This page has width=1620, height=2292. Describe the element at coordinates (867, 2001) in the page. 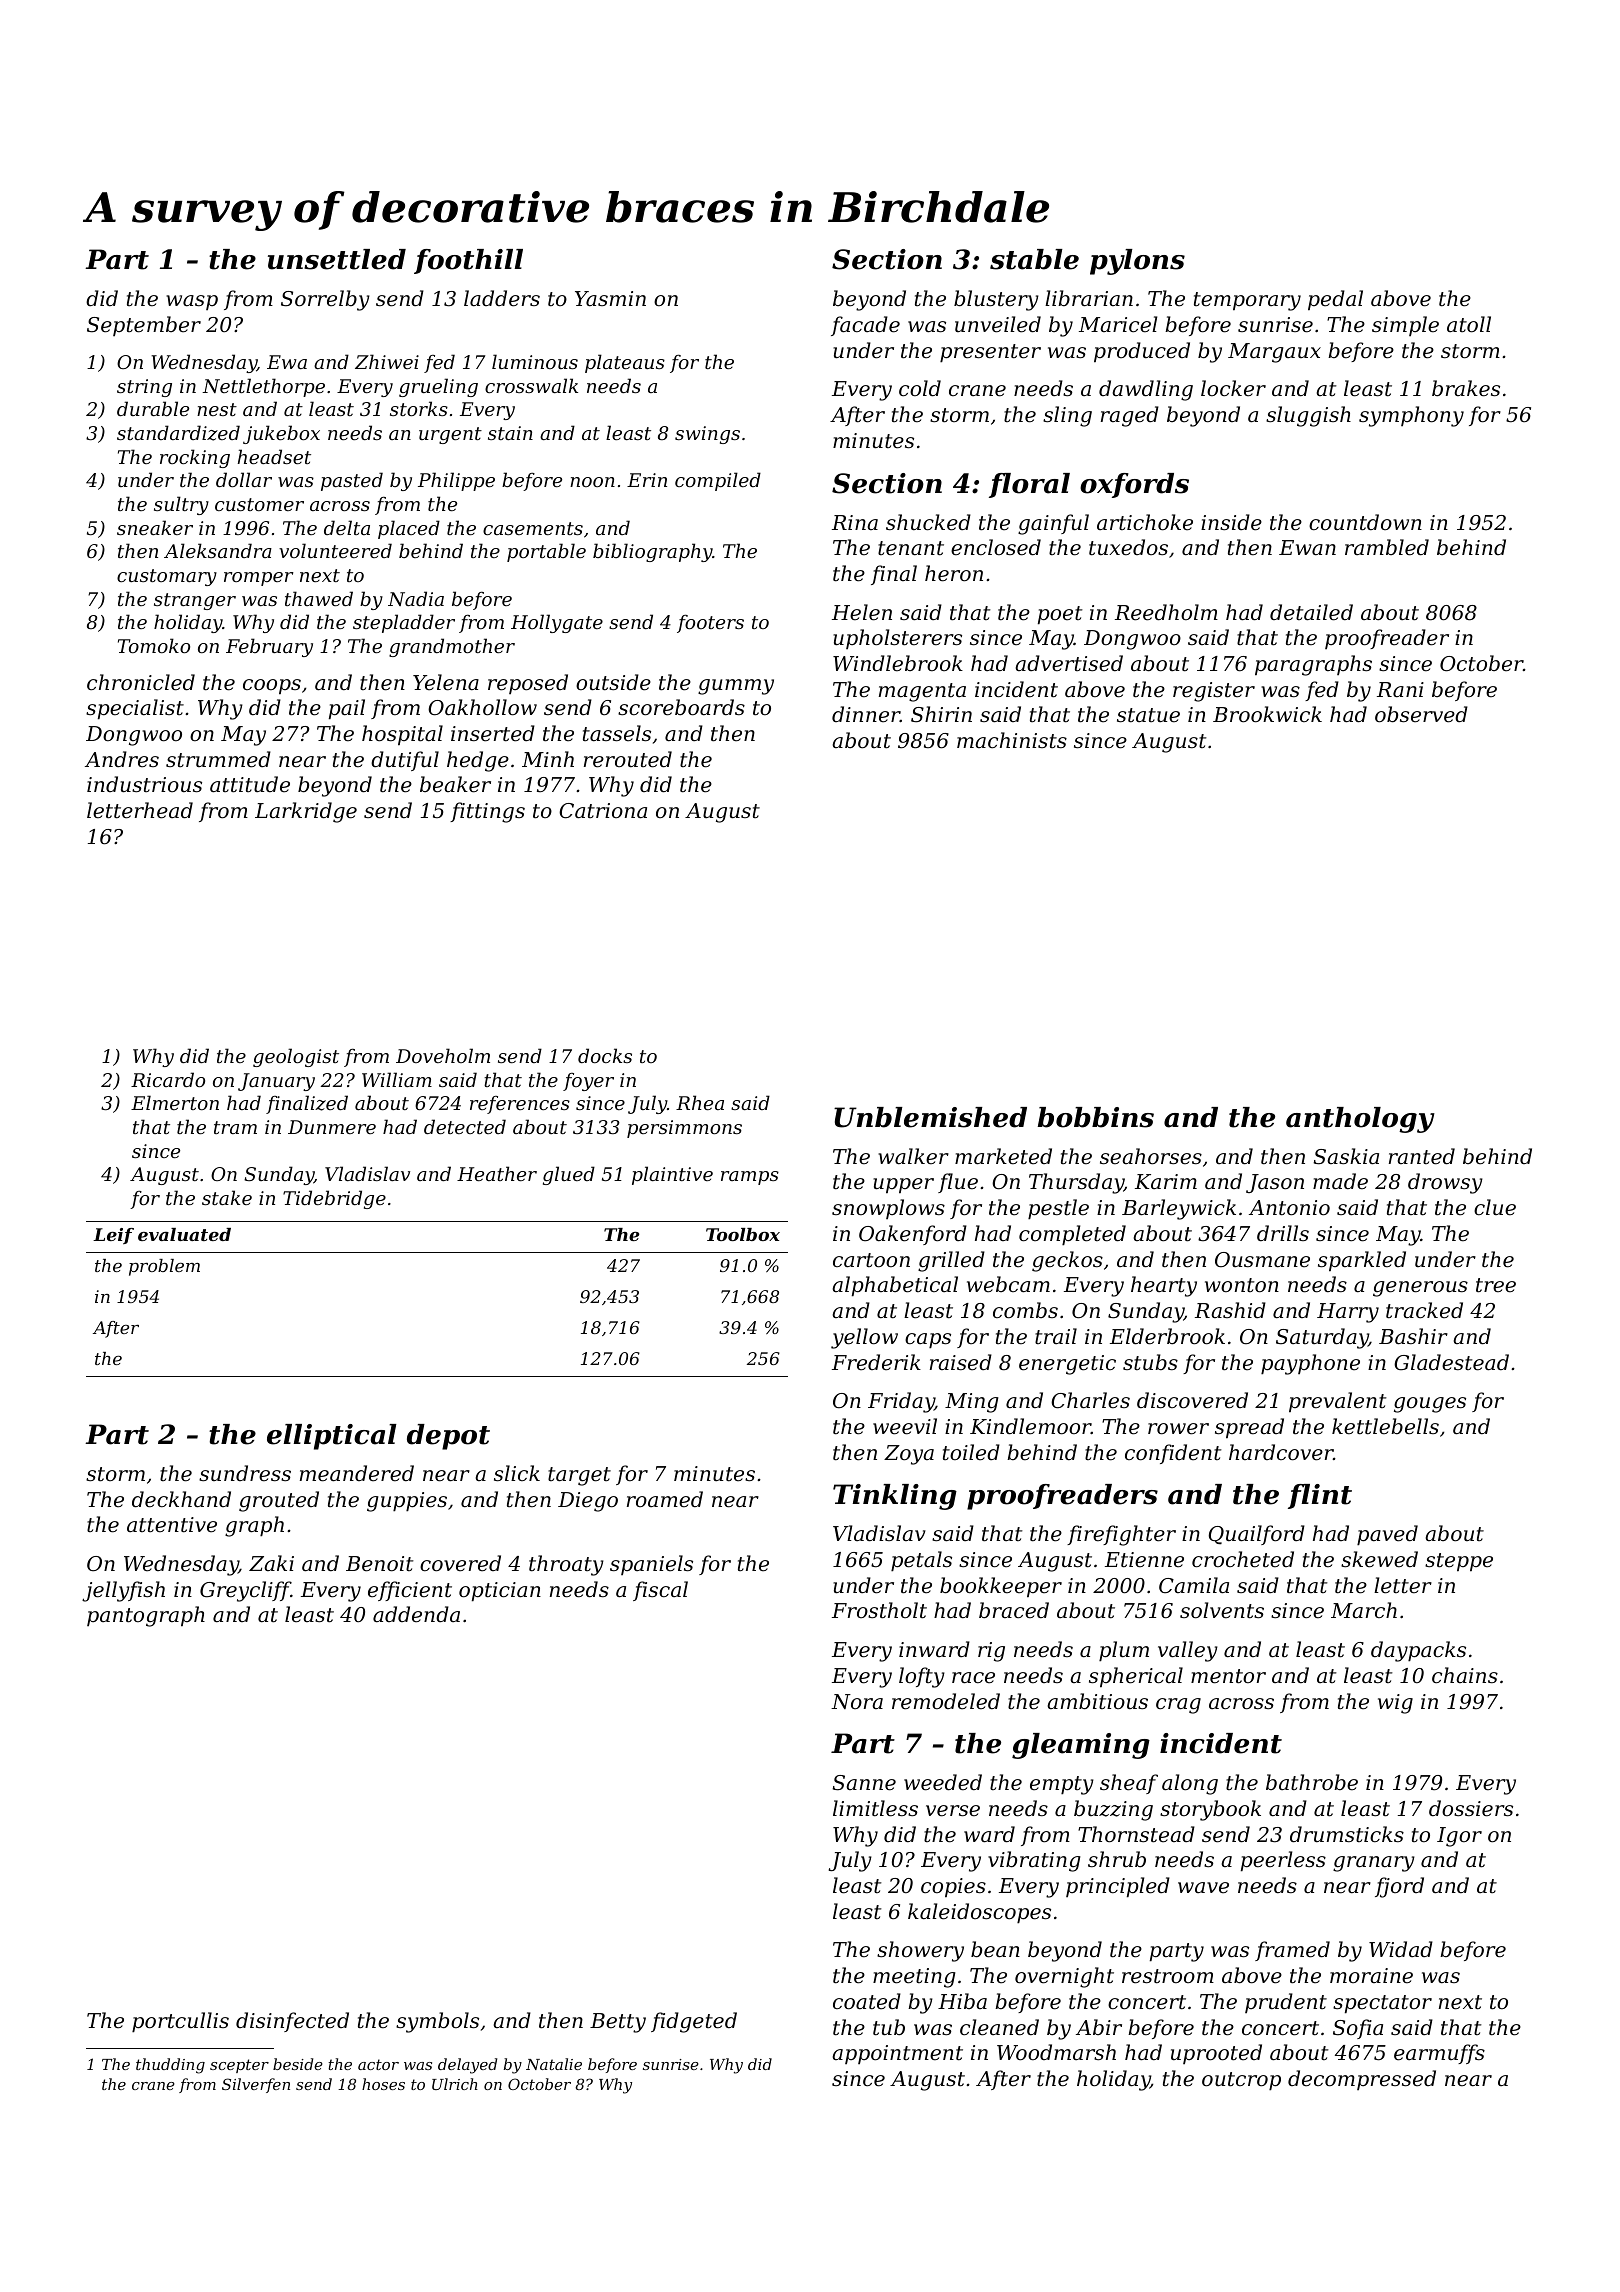

I see `coated` at that location.
